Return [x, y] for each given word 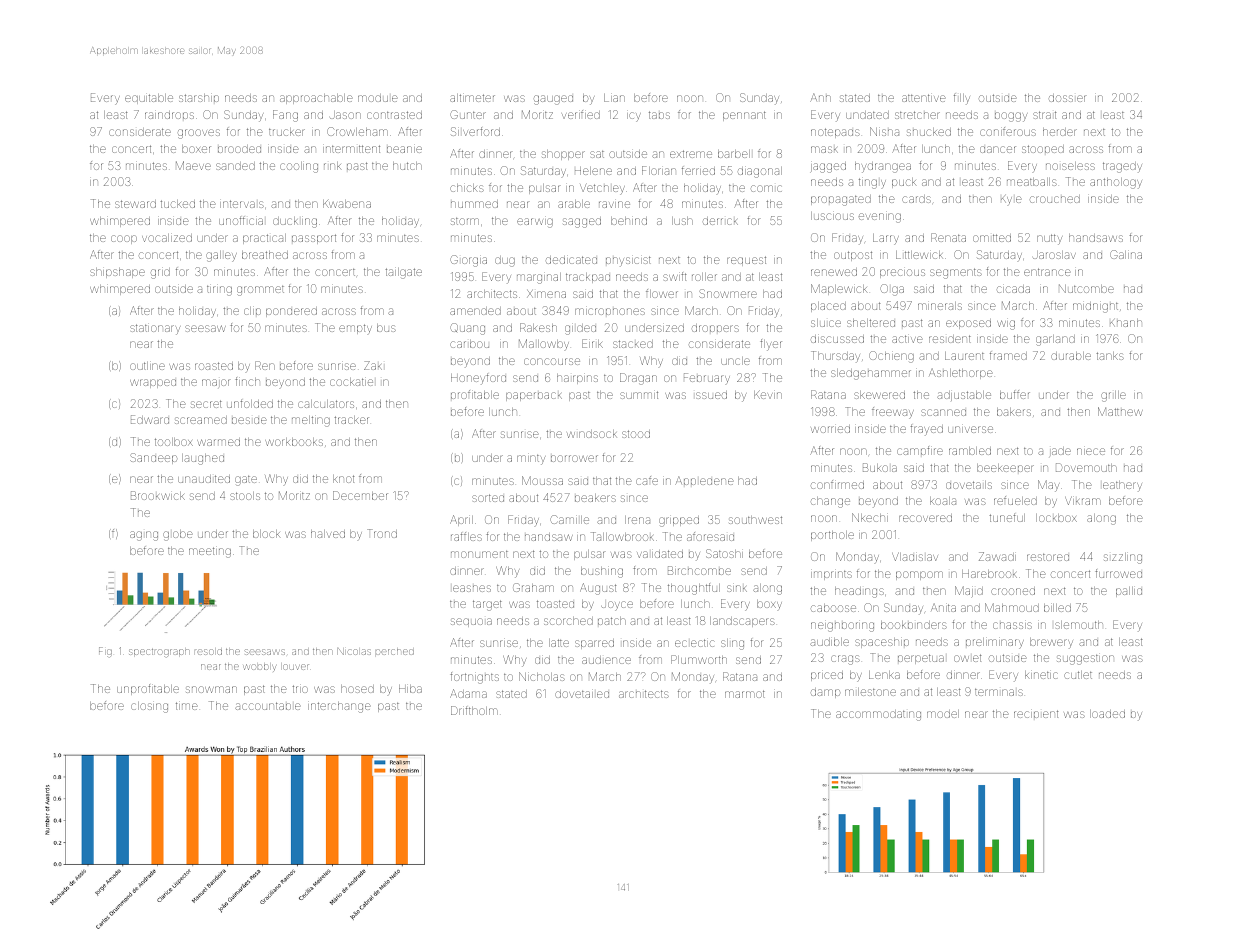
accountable [267, 706]
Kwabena [347, 204]
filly [962, 99]
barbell [734, 154]
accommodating [878, 715]
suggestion [1085, 660]
